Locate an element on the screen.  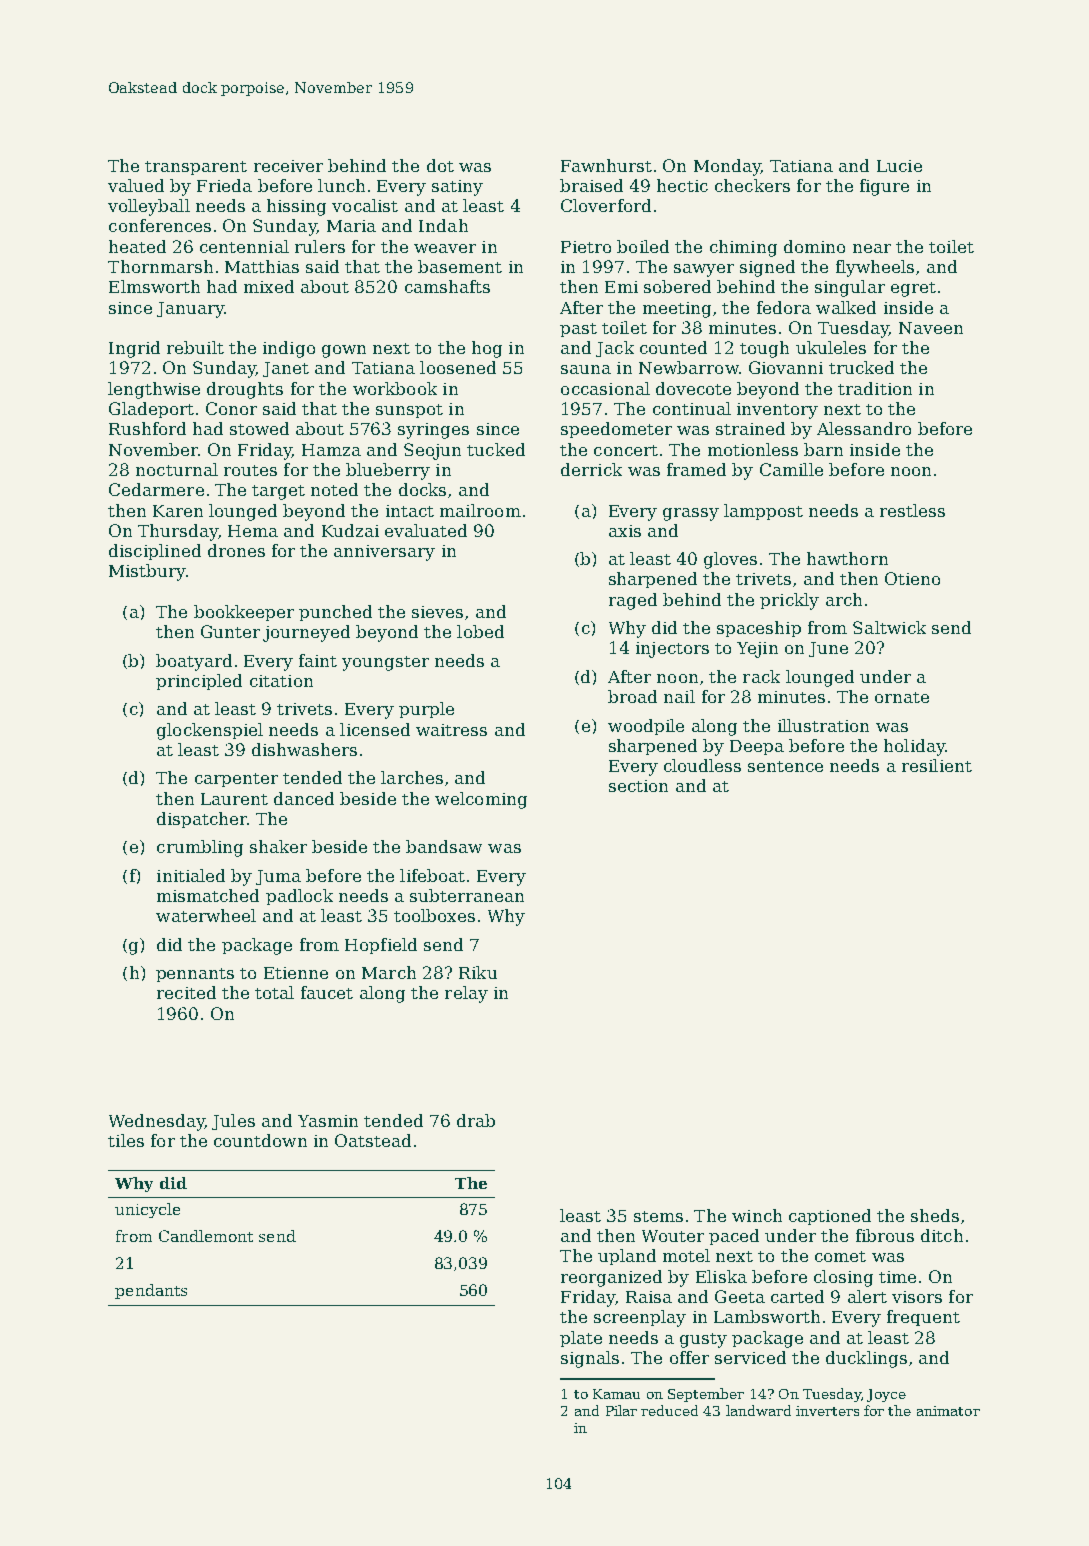
animator is located at coordinates (948, 1411).
